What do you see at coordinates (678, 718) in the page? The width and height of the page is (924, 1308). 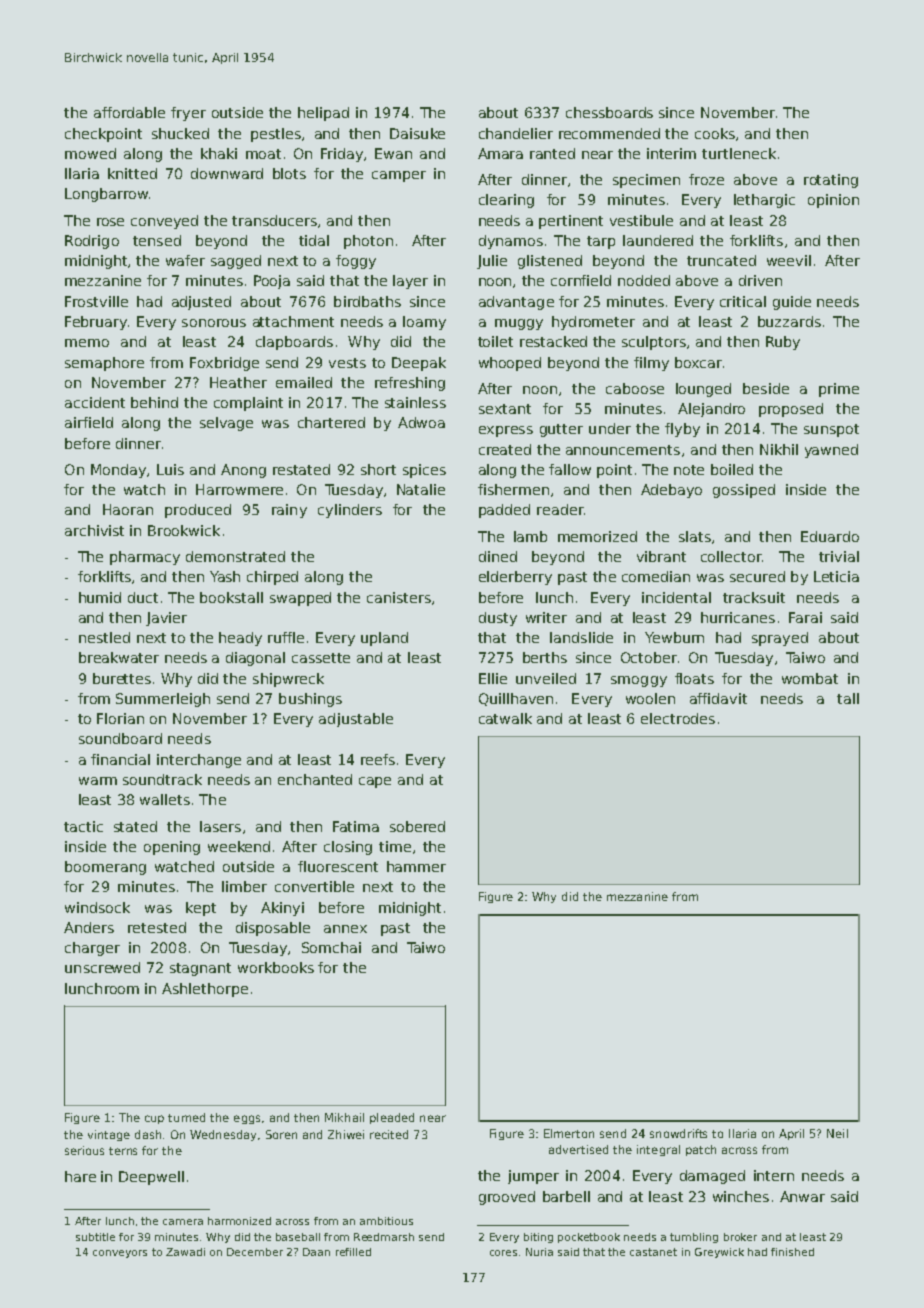 I see `electrodes` at bounding box center [678, 718].
